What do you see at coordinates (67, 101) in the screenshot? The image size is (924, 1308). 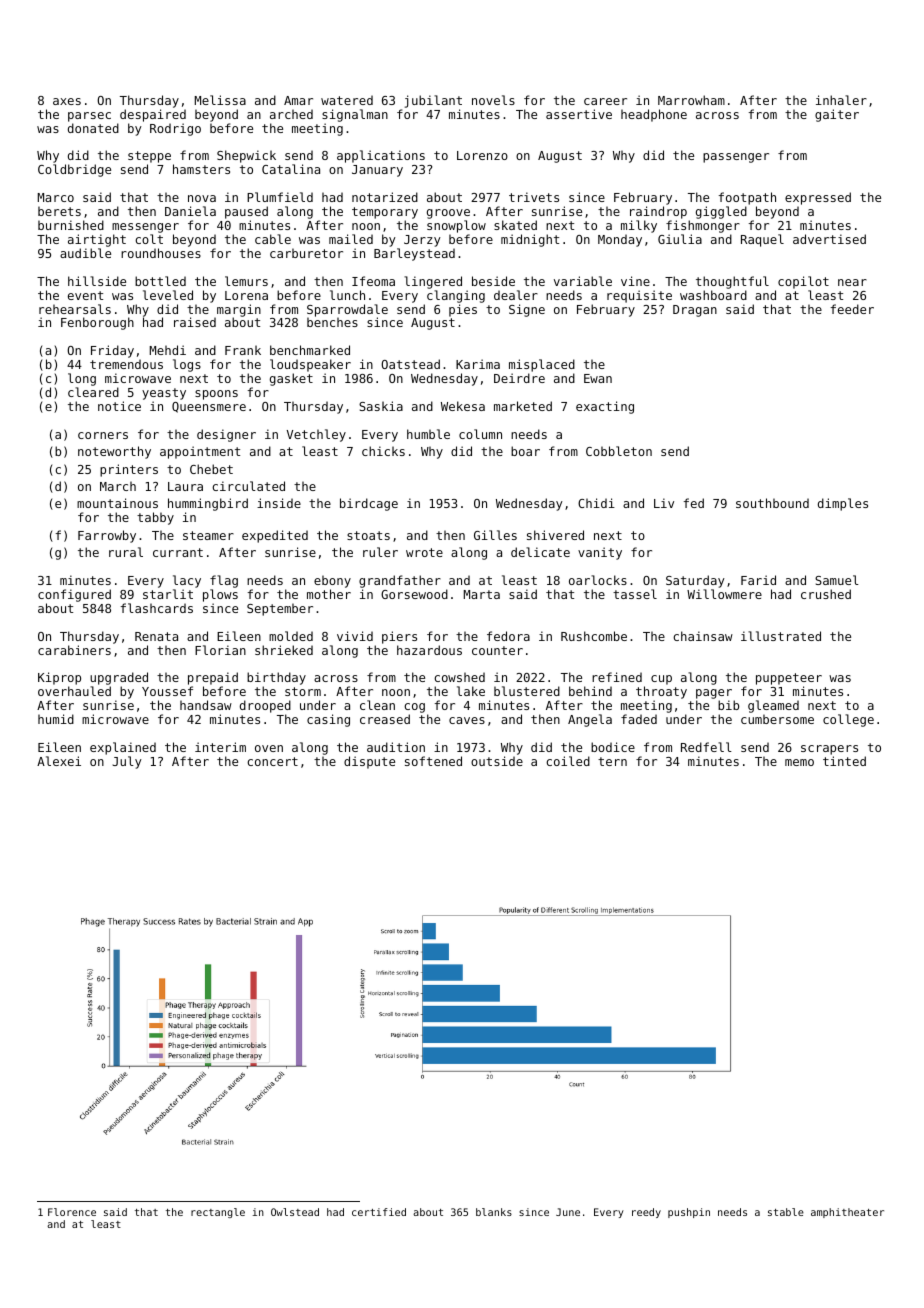 I see `axes` at bounding box center [67, 101].
